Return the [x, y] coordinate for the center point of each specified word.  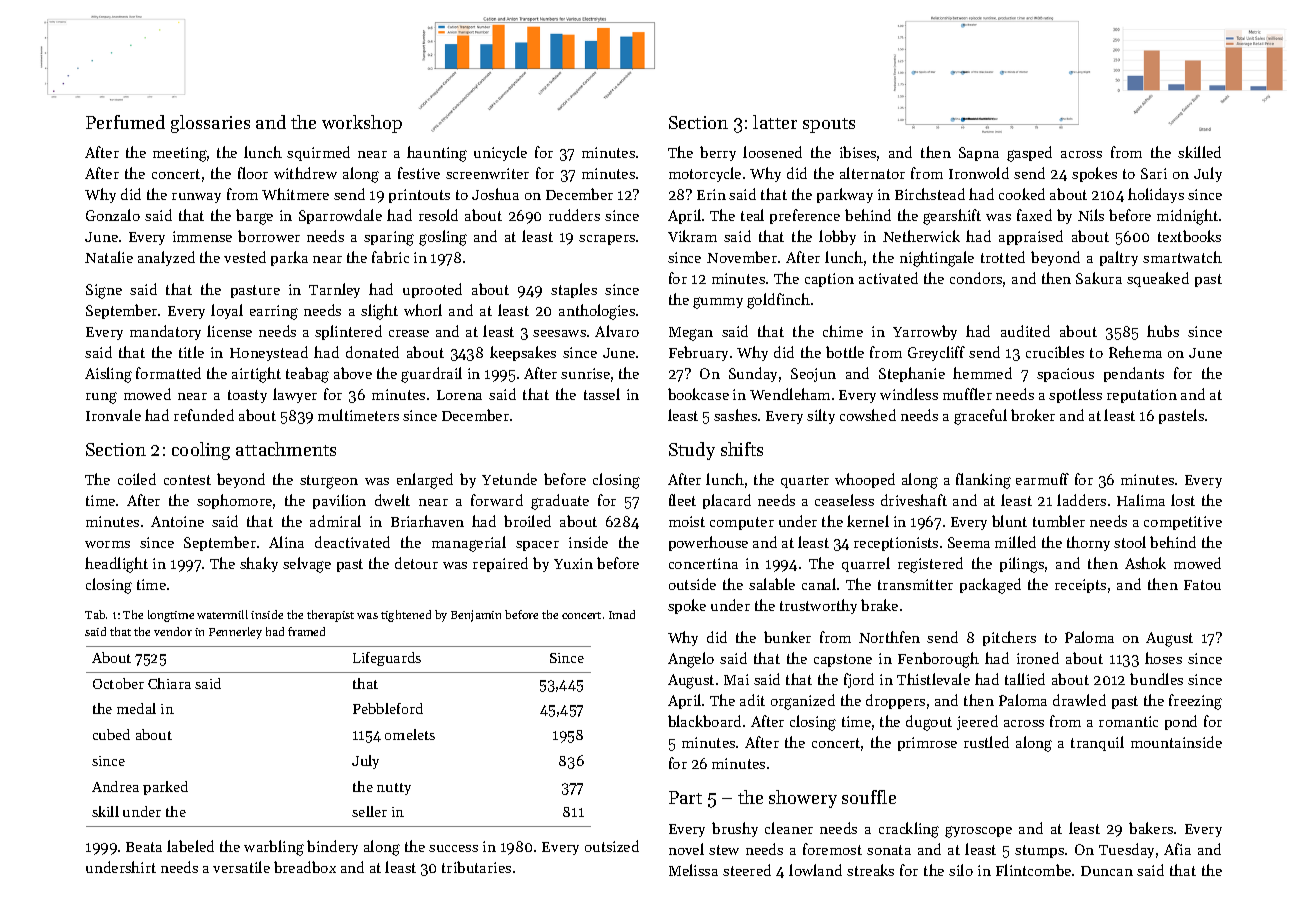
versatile [241, 867]
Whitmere [295, 194]
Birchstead [930, 194]
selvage [307, 565]
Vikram [692, 236]
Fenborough [938, 660]
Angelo [691, 660]
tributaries [476, 867]
